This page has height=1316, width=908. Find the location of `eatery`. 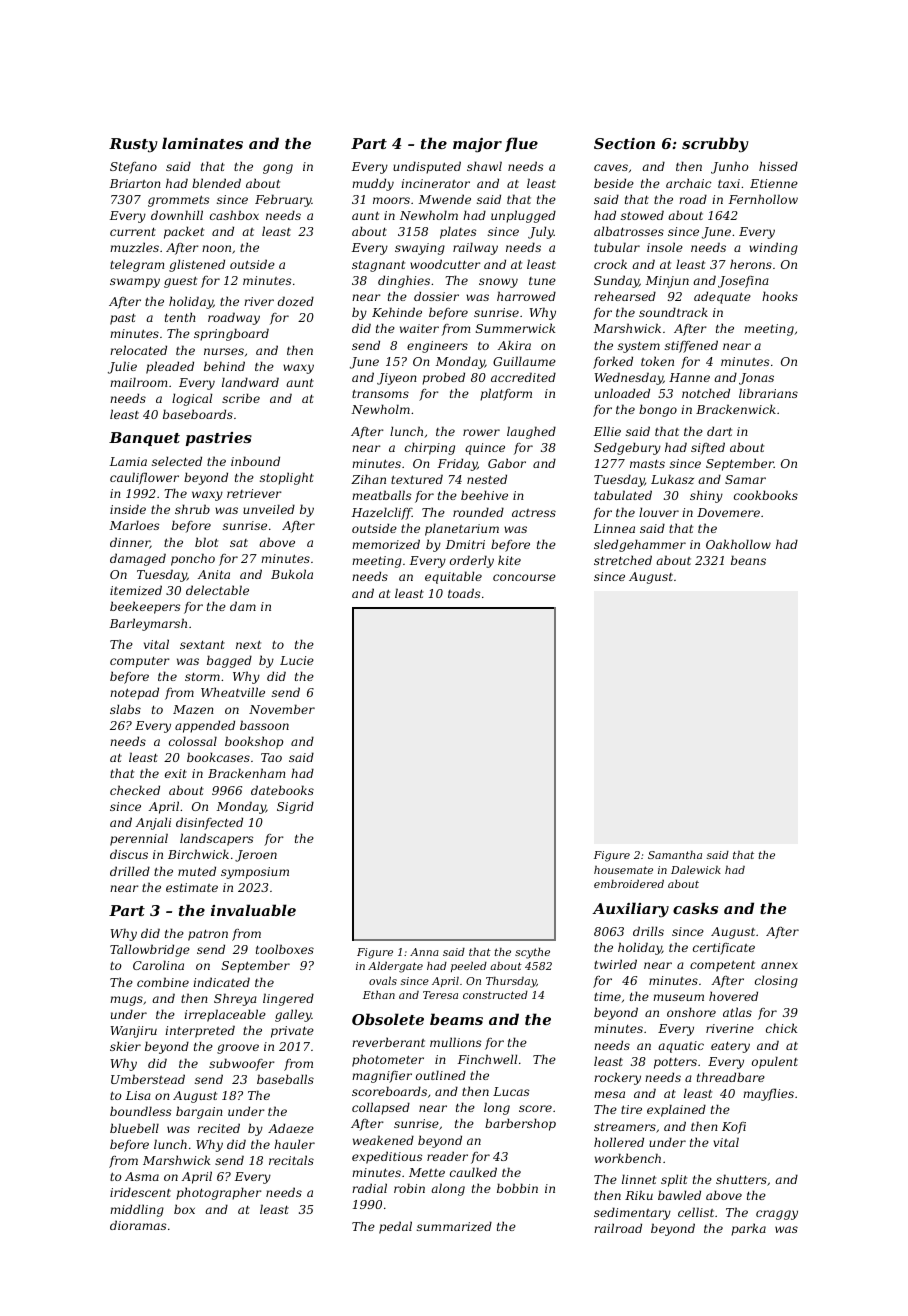

eatery is located at coordinates (730, 1047).
